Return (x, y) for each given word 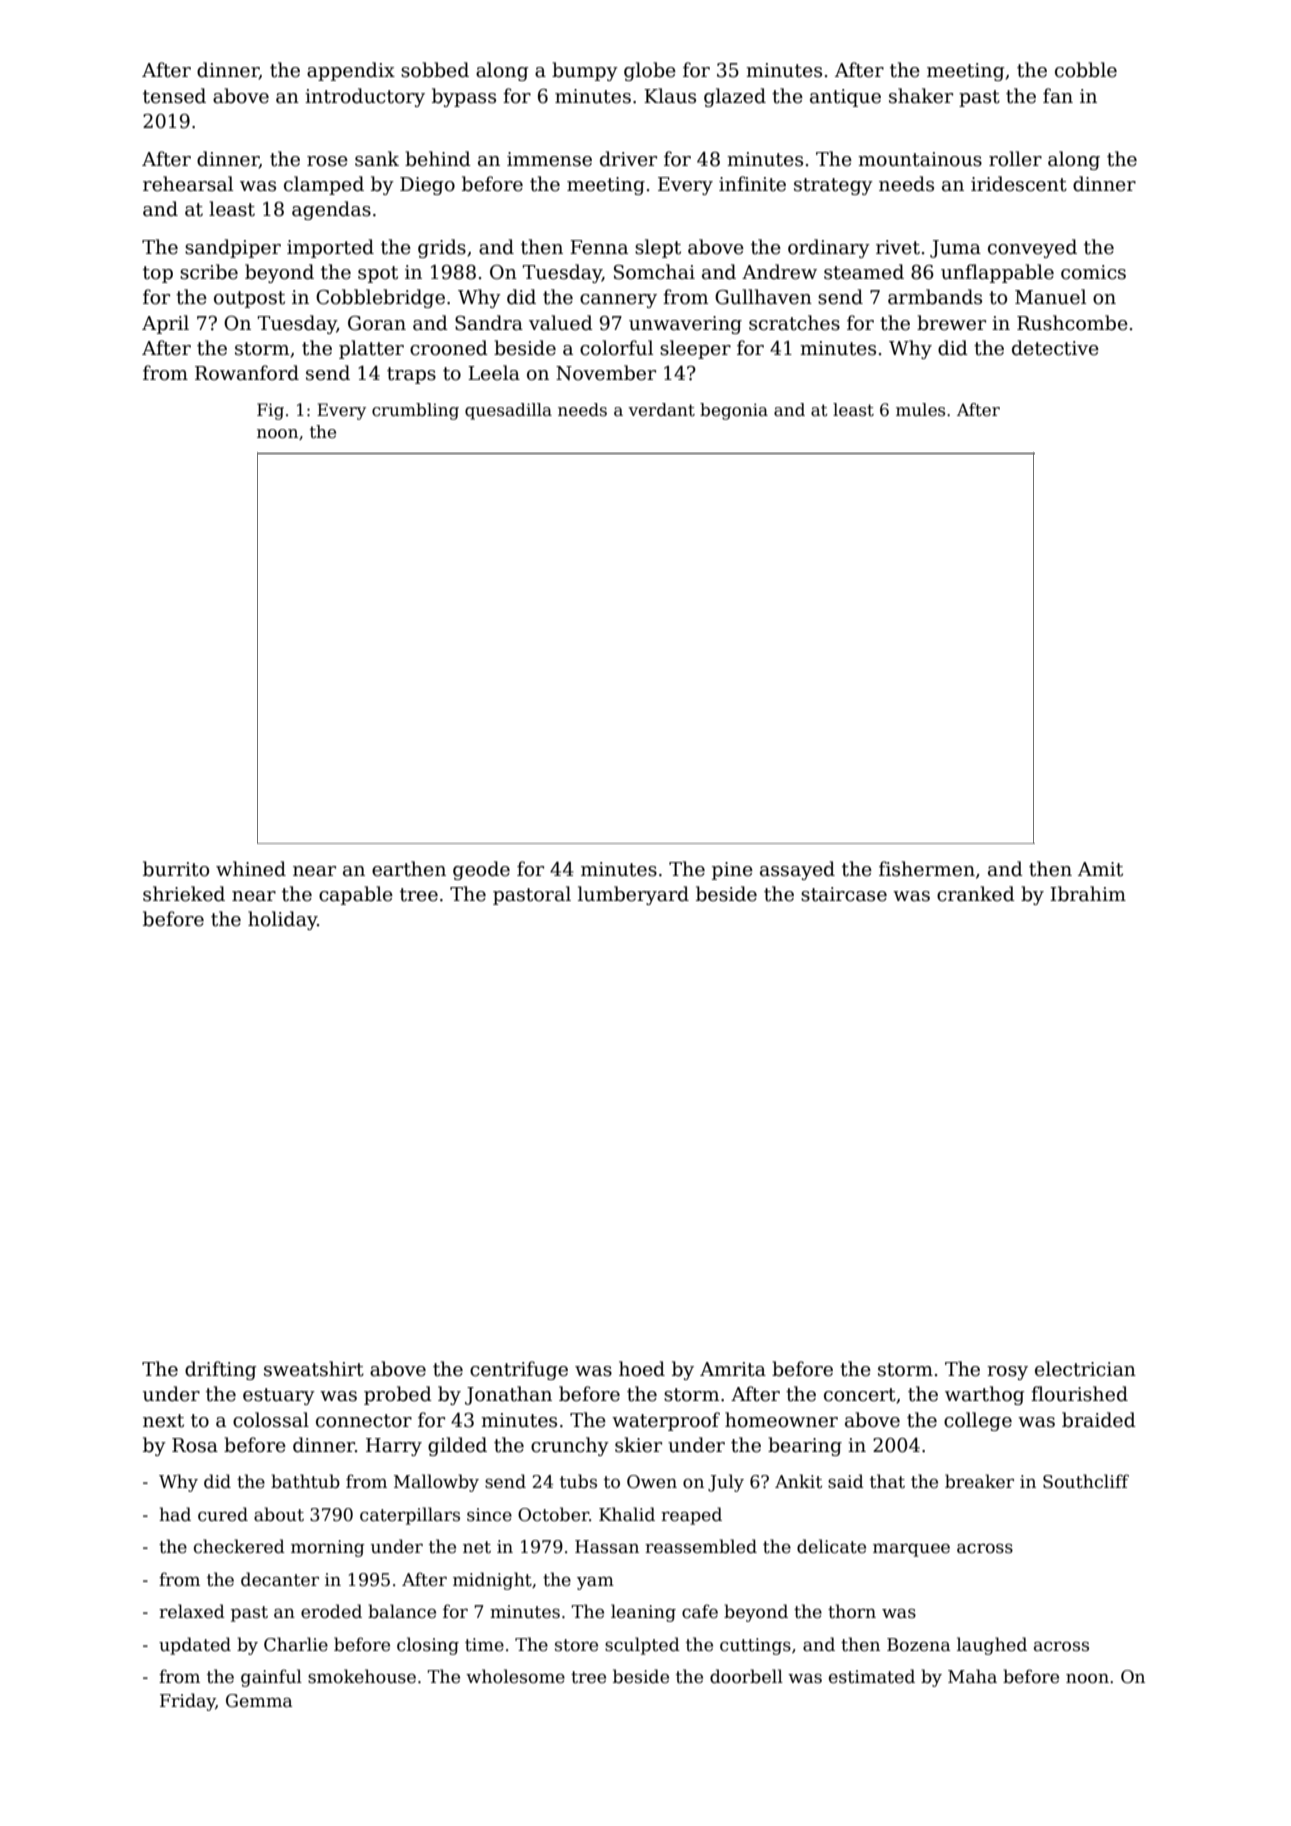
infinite (752, 184)
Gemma (259, 1701)
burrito (176, 869)
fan (1058, 96)
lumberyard (633, 895)
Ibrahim (1088, 894)
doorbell (746, 1676)
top (158, 274)
